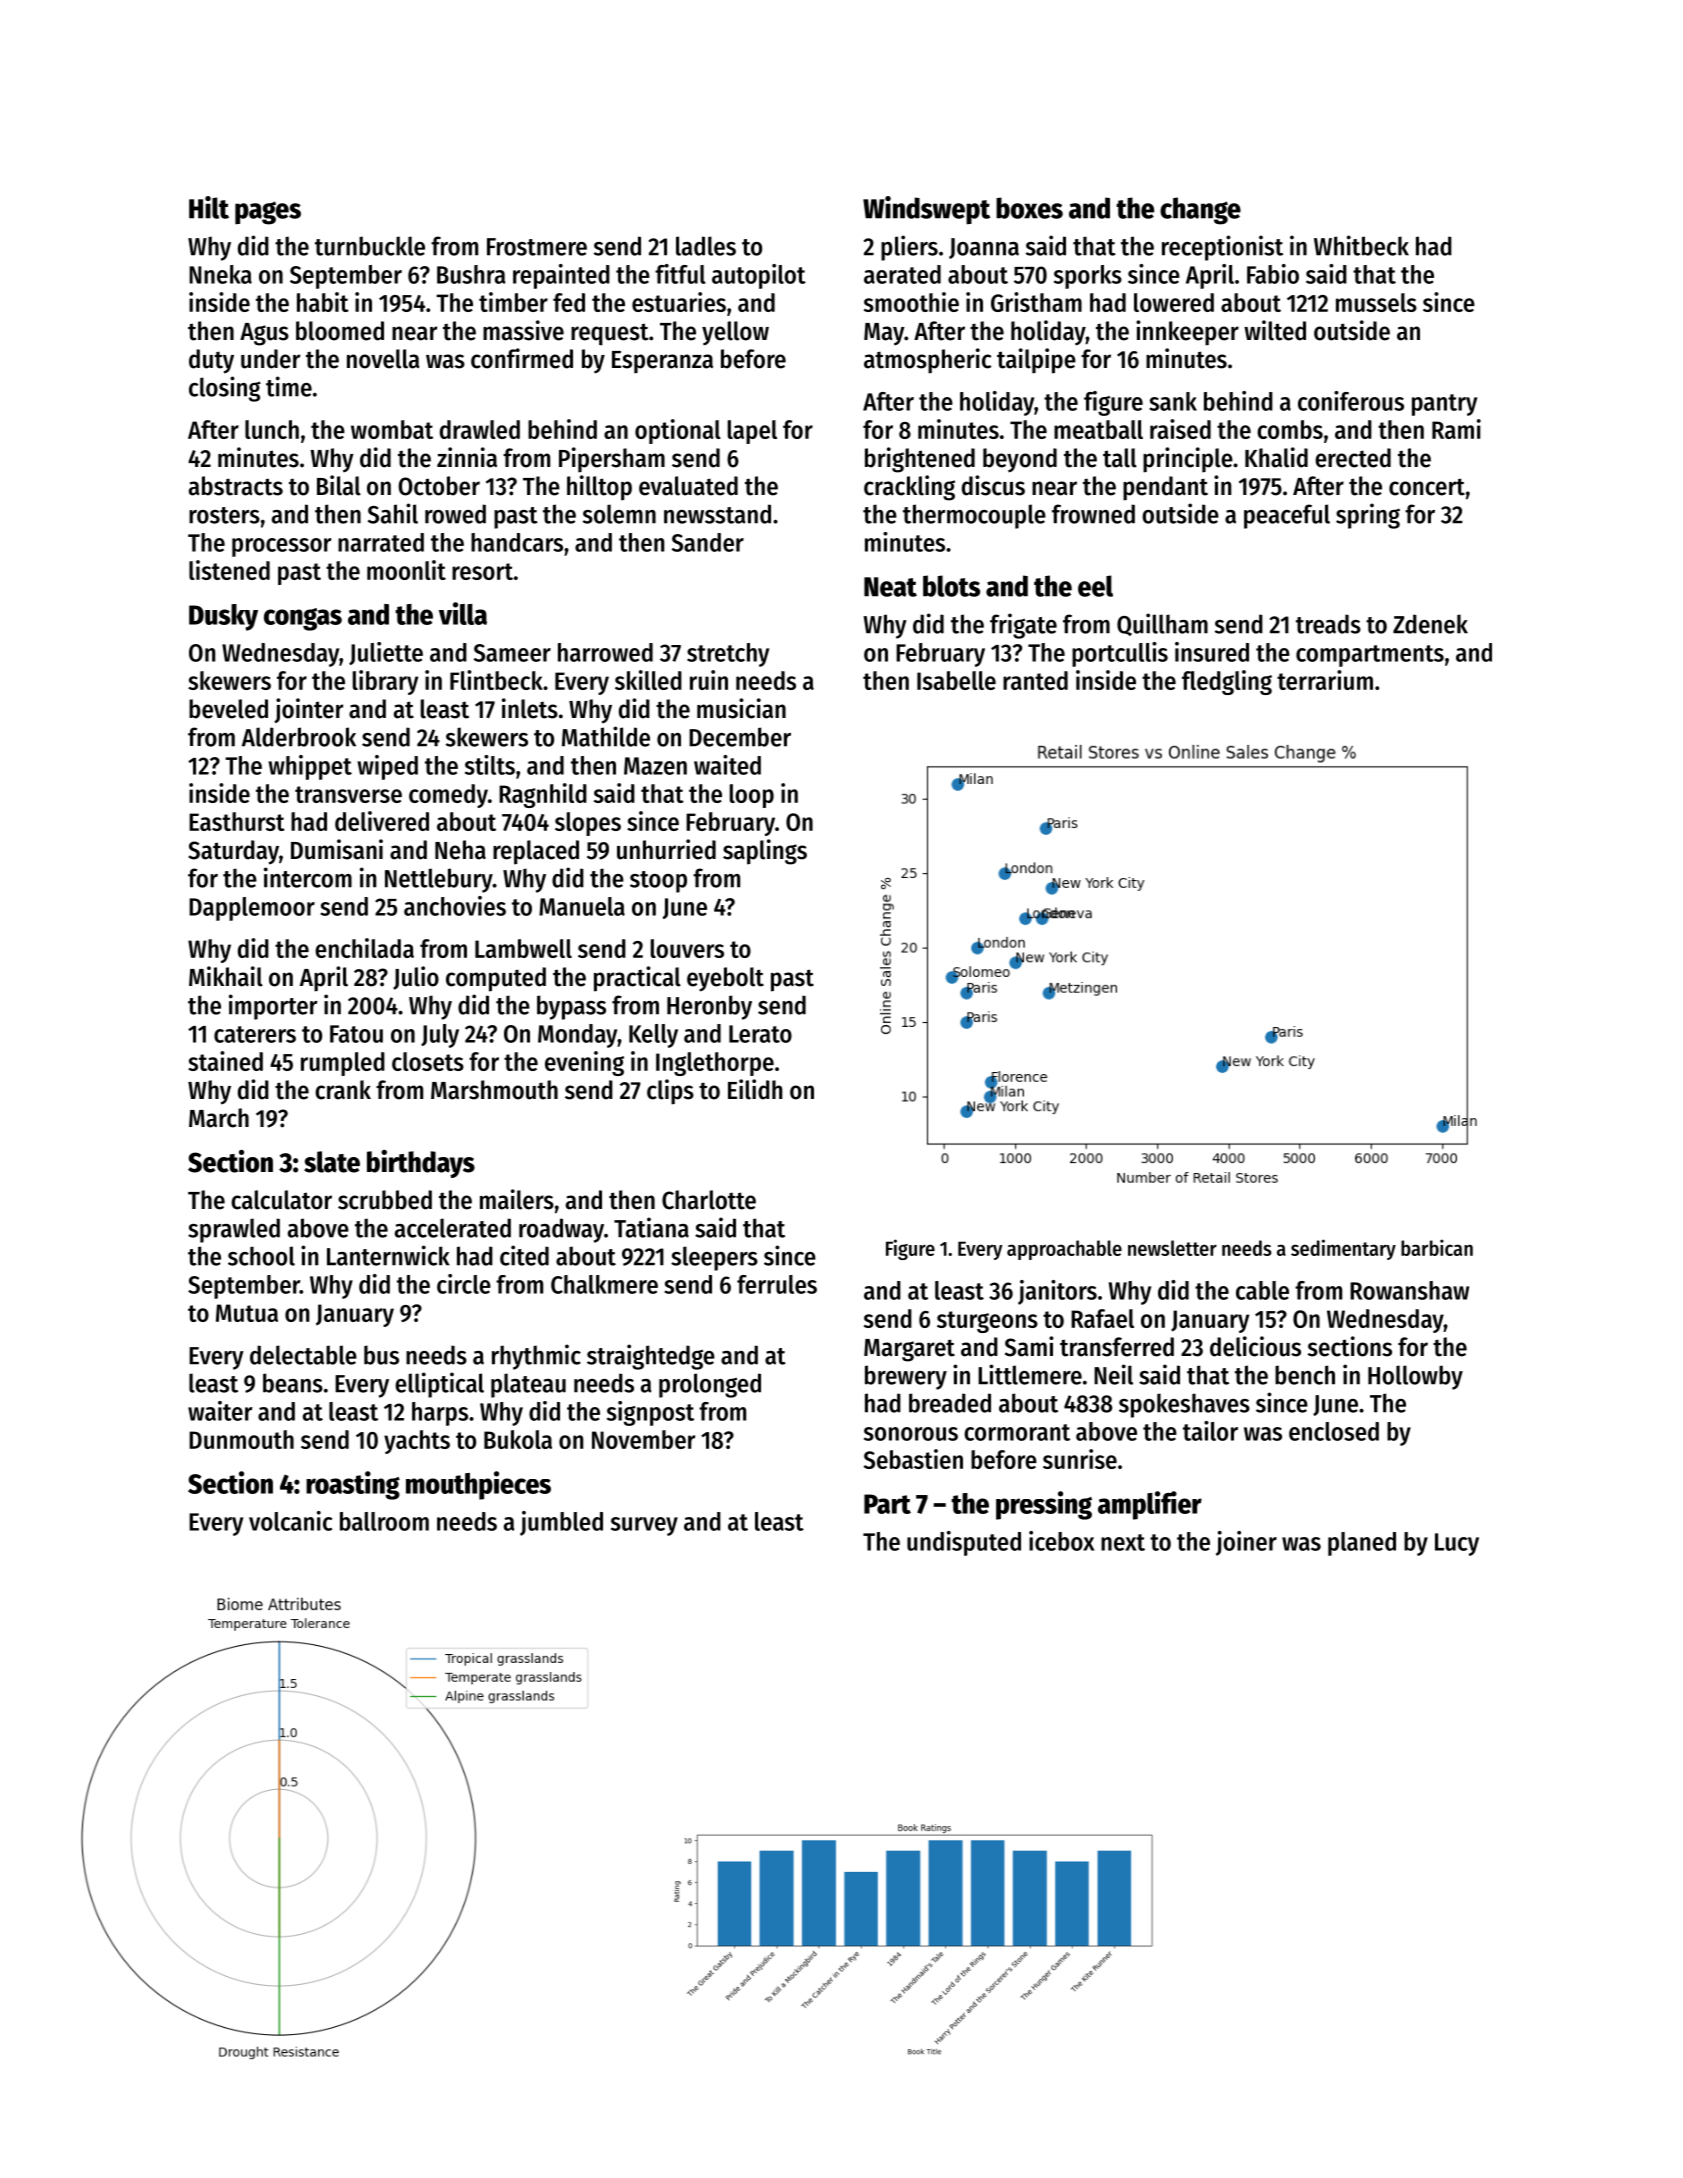 This screenshot has width=1683, height=2178. Describe the element at coordinates (1361, 245) in the screenshot. I see `Whitbeck` at that location.
